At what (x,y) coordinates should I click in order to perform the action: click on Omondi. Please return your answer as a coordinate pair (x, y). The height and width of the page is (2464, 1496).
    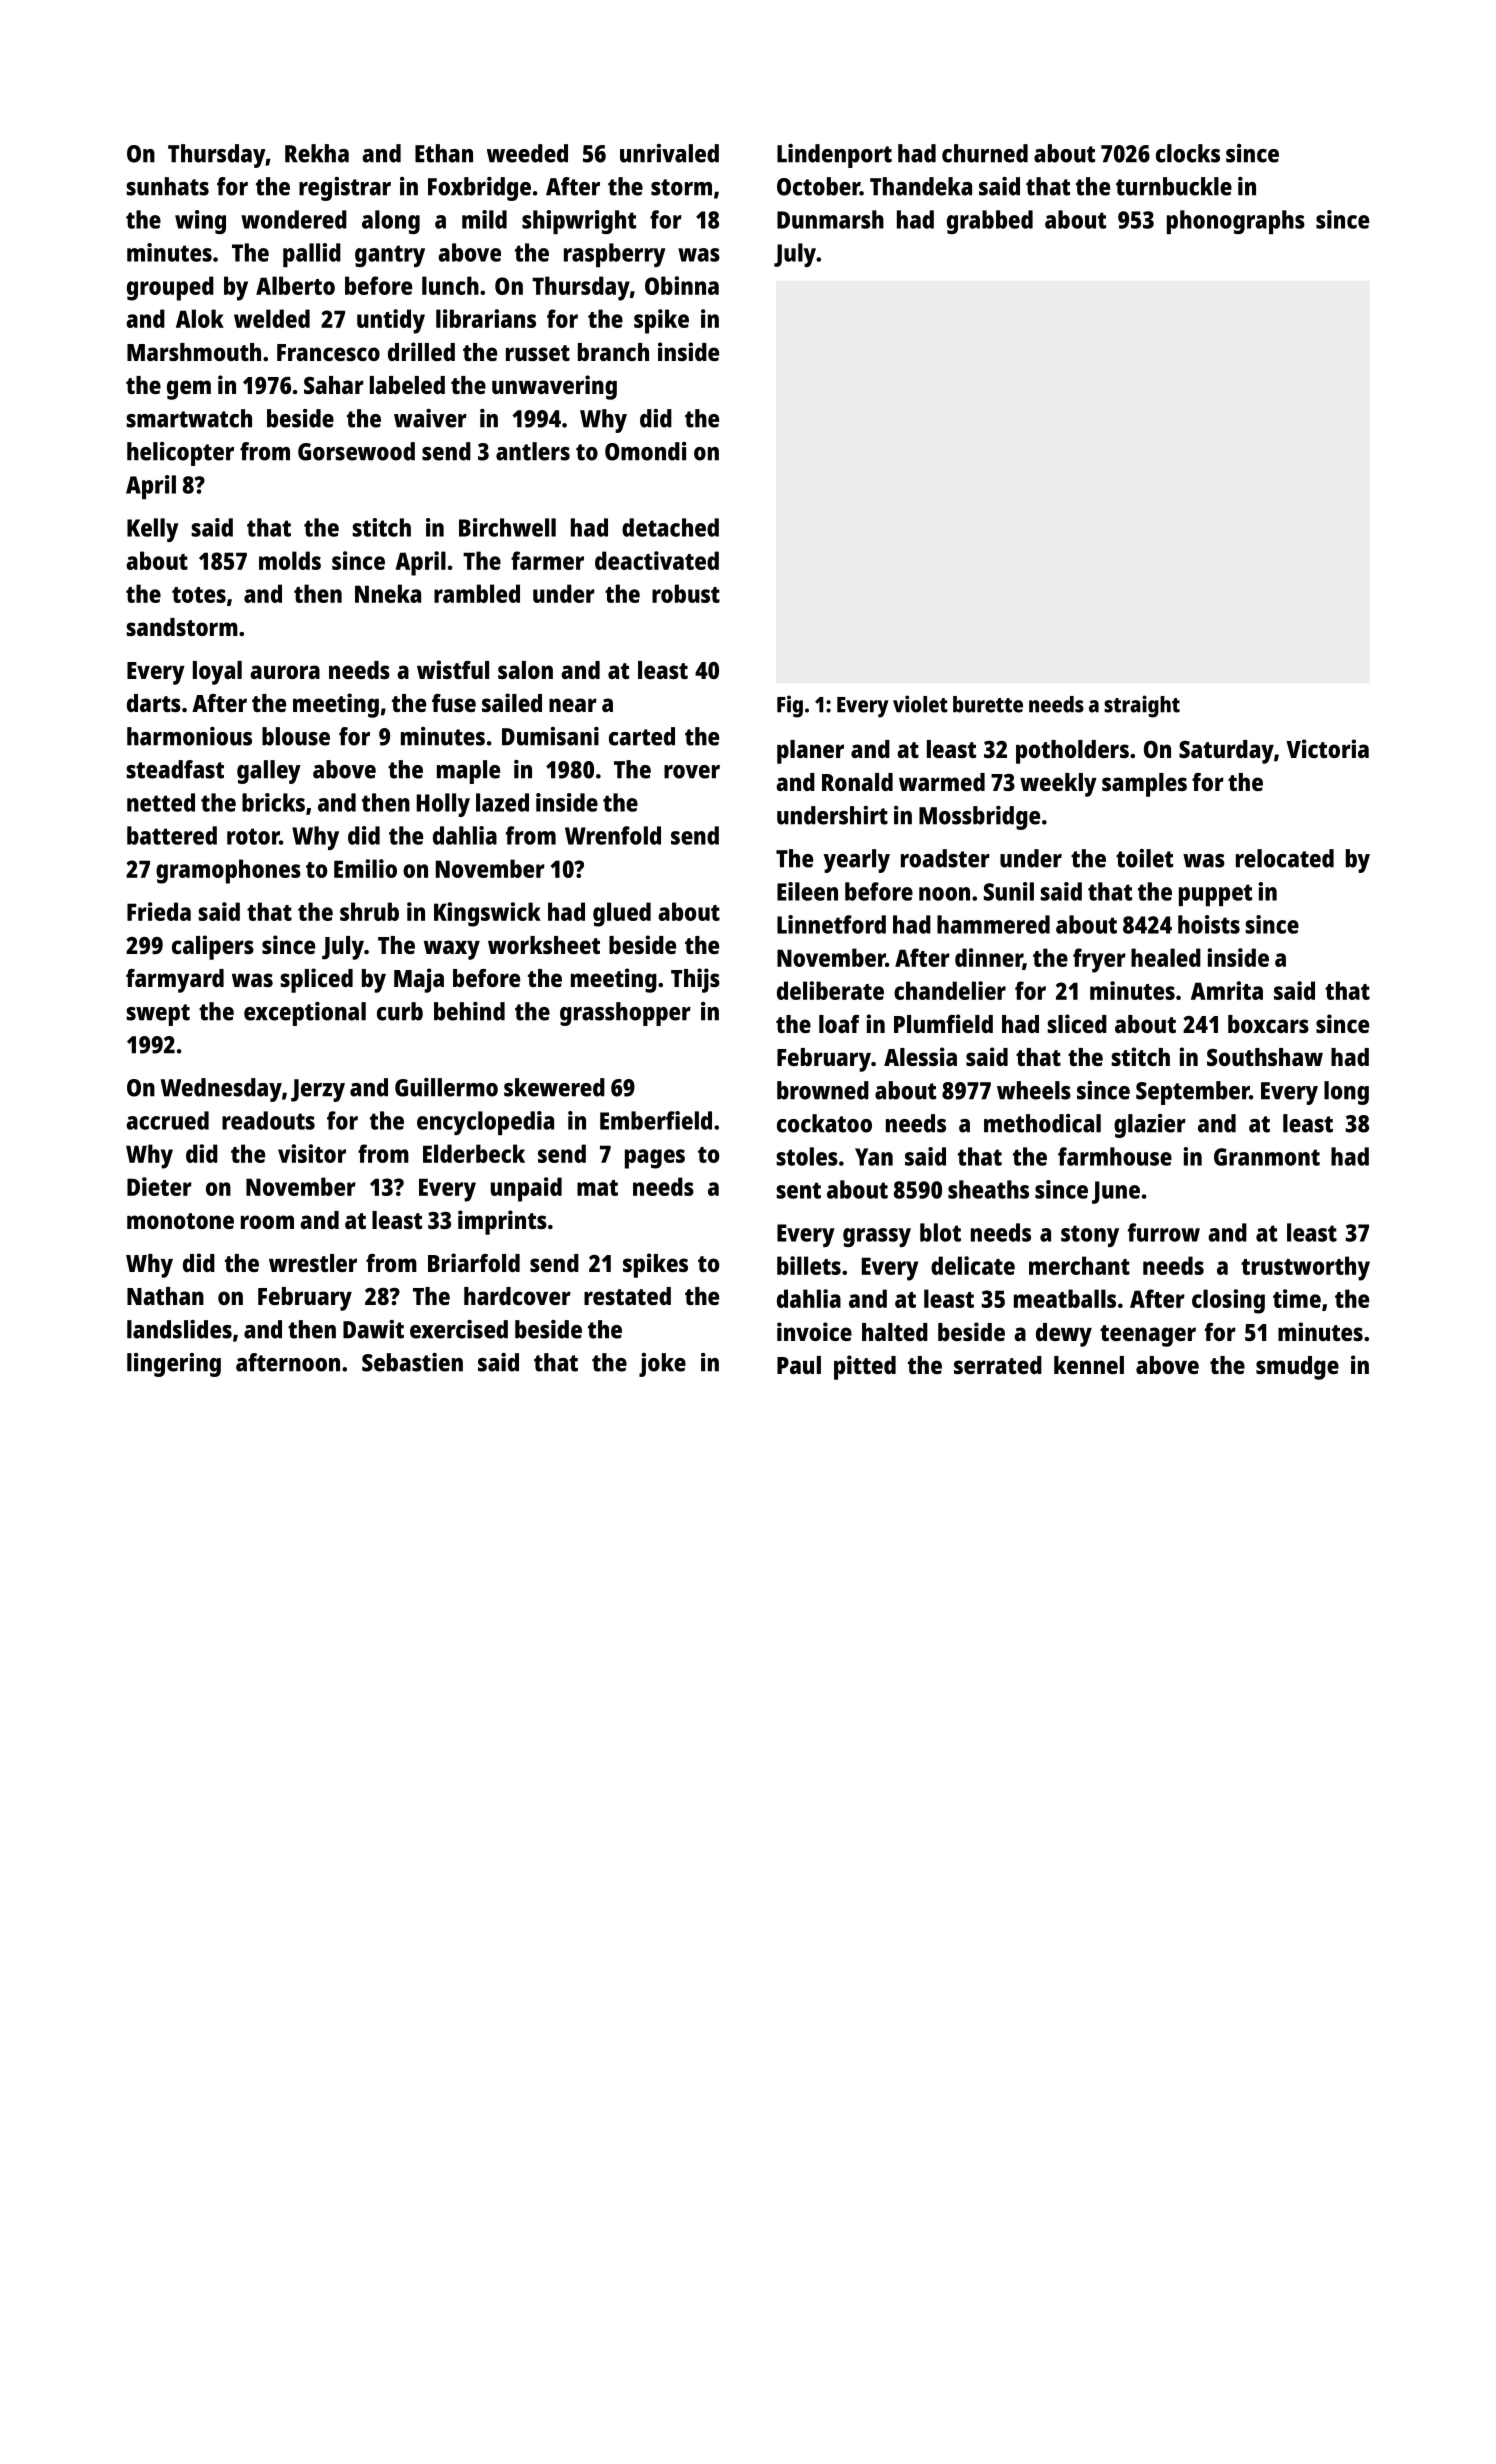
    Looking at the image, I should click on (645, 451).
